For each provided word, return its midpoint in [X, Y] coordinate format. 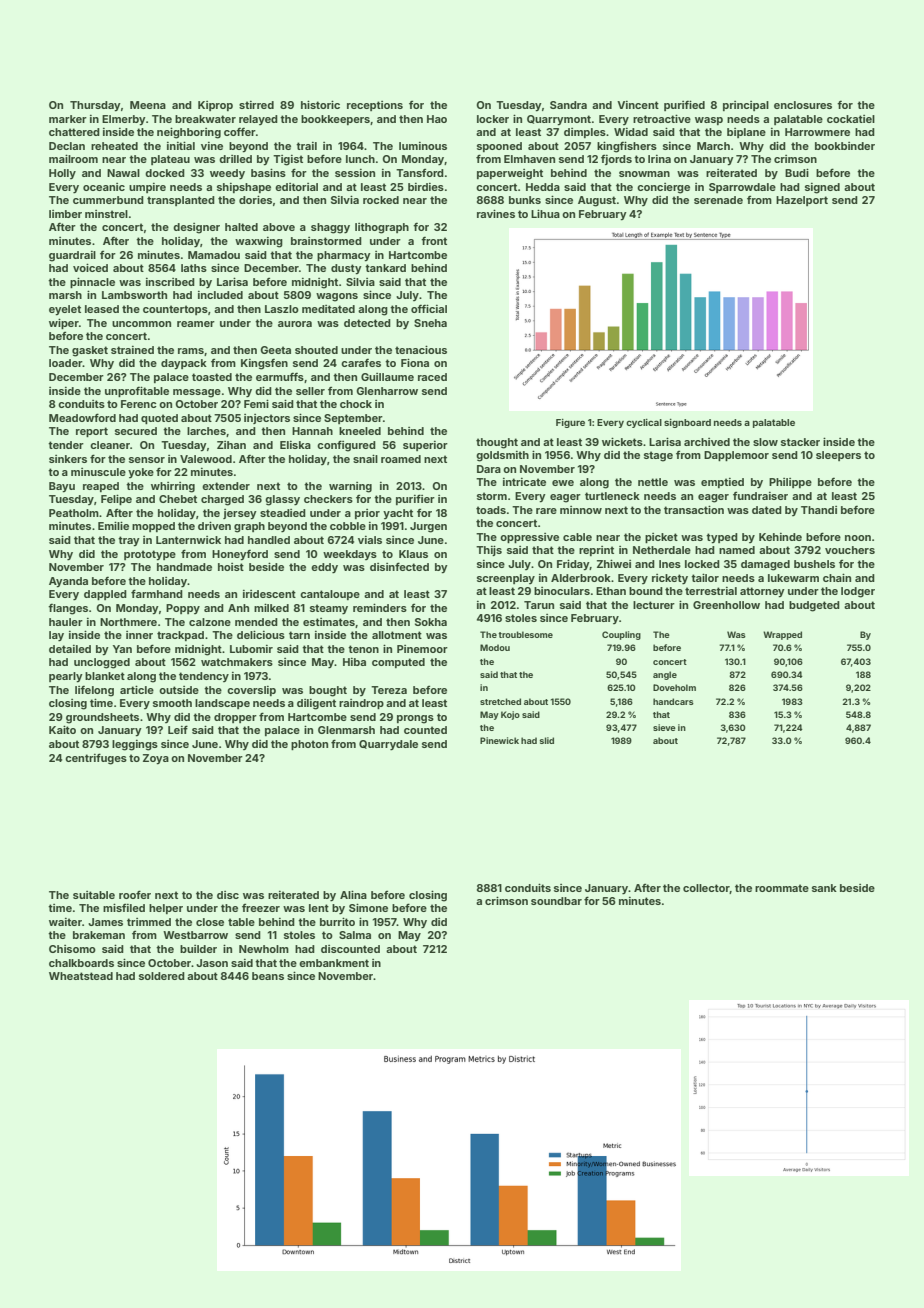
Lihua [545, 213]
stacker [800, 442]
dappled [105, 595]
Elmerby [124, 120]
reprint [596, 551]
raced [432, 377]
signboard [687, 423]
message [197, 393]
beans [268, 976]
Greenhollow [726, 605]
